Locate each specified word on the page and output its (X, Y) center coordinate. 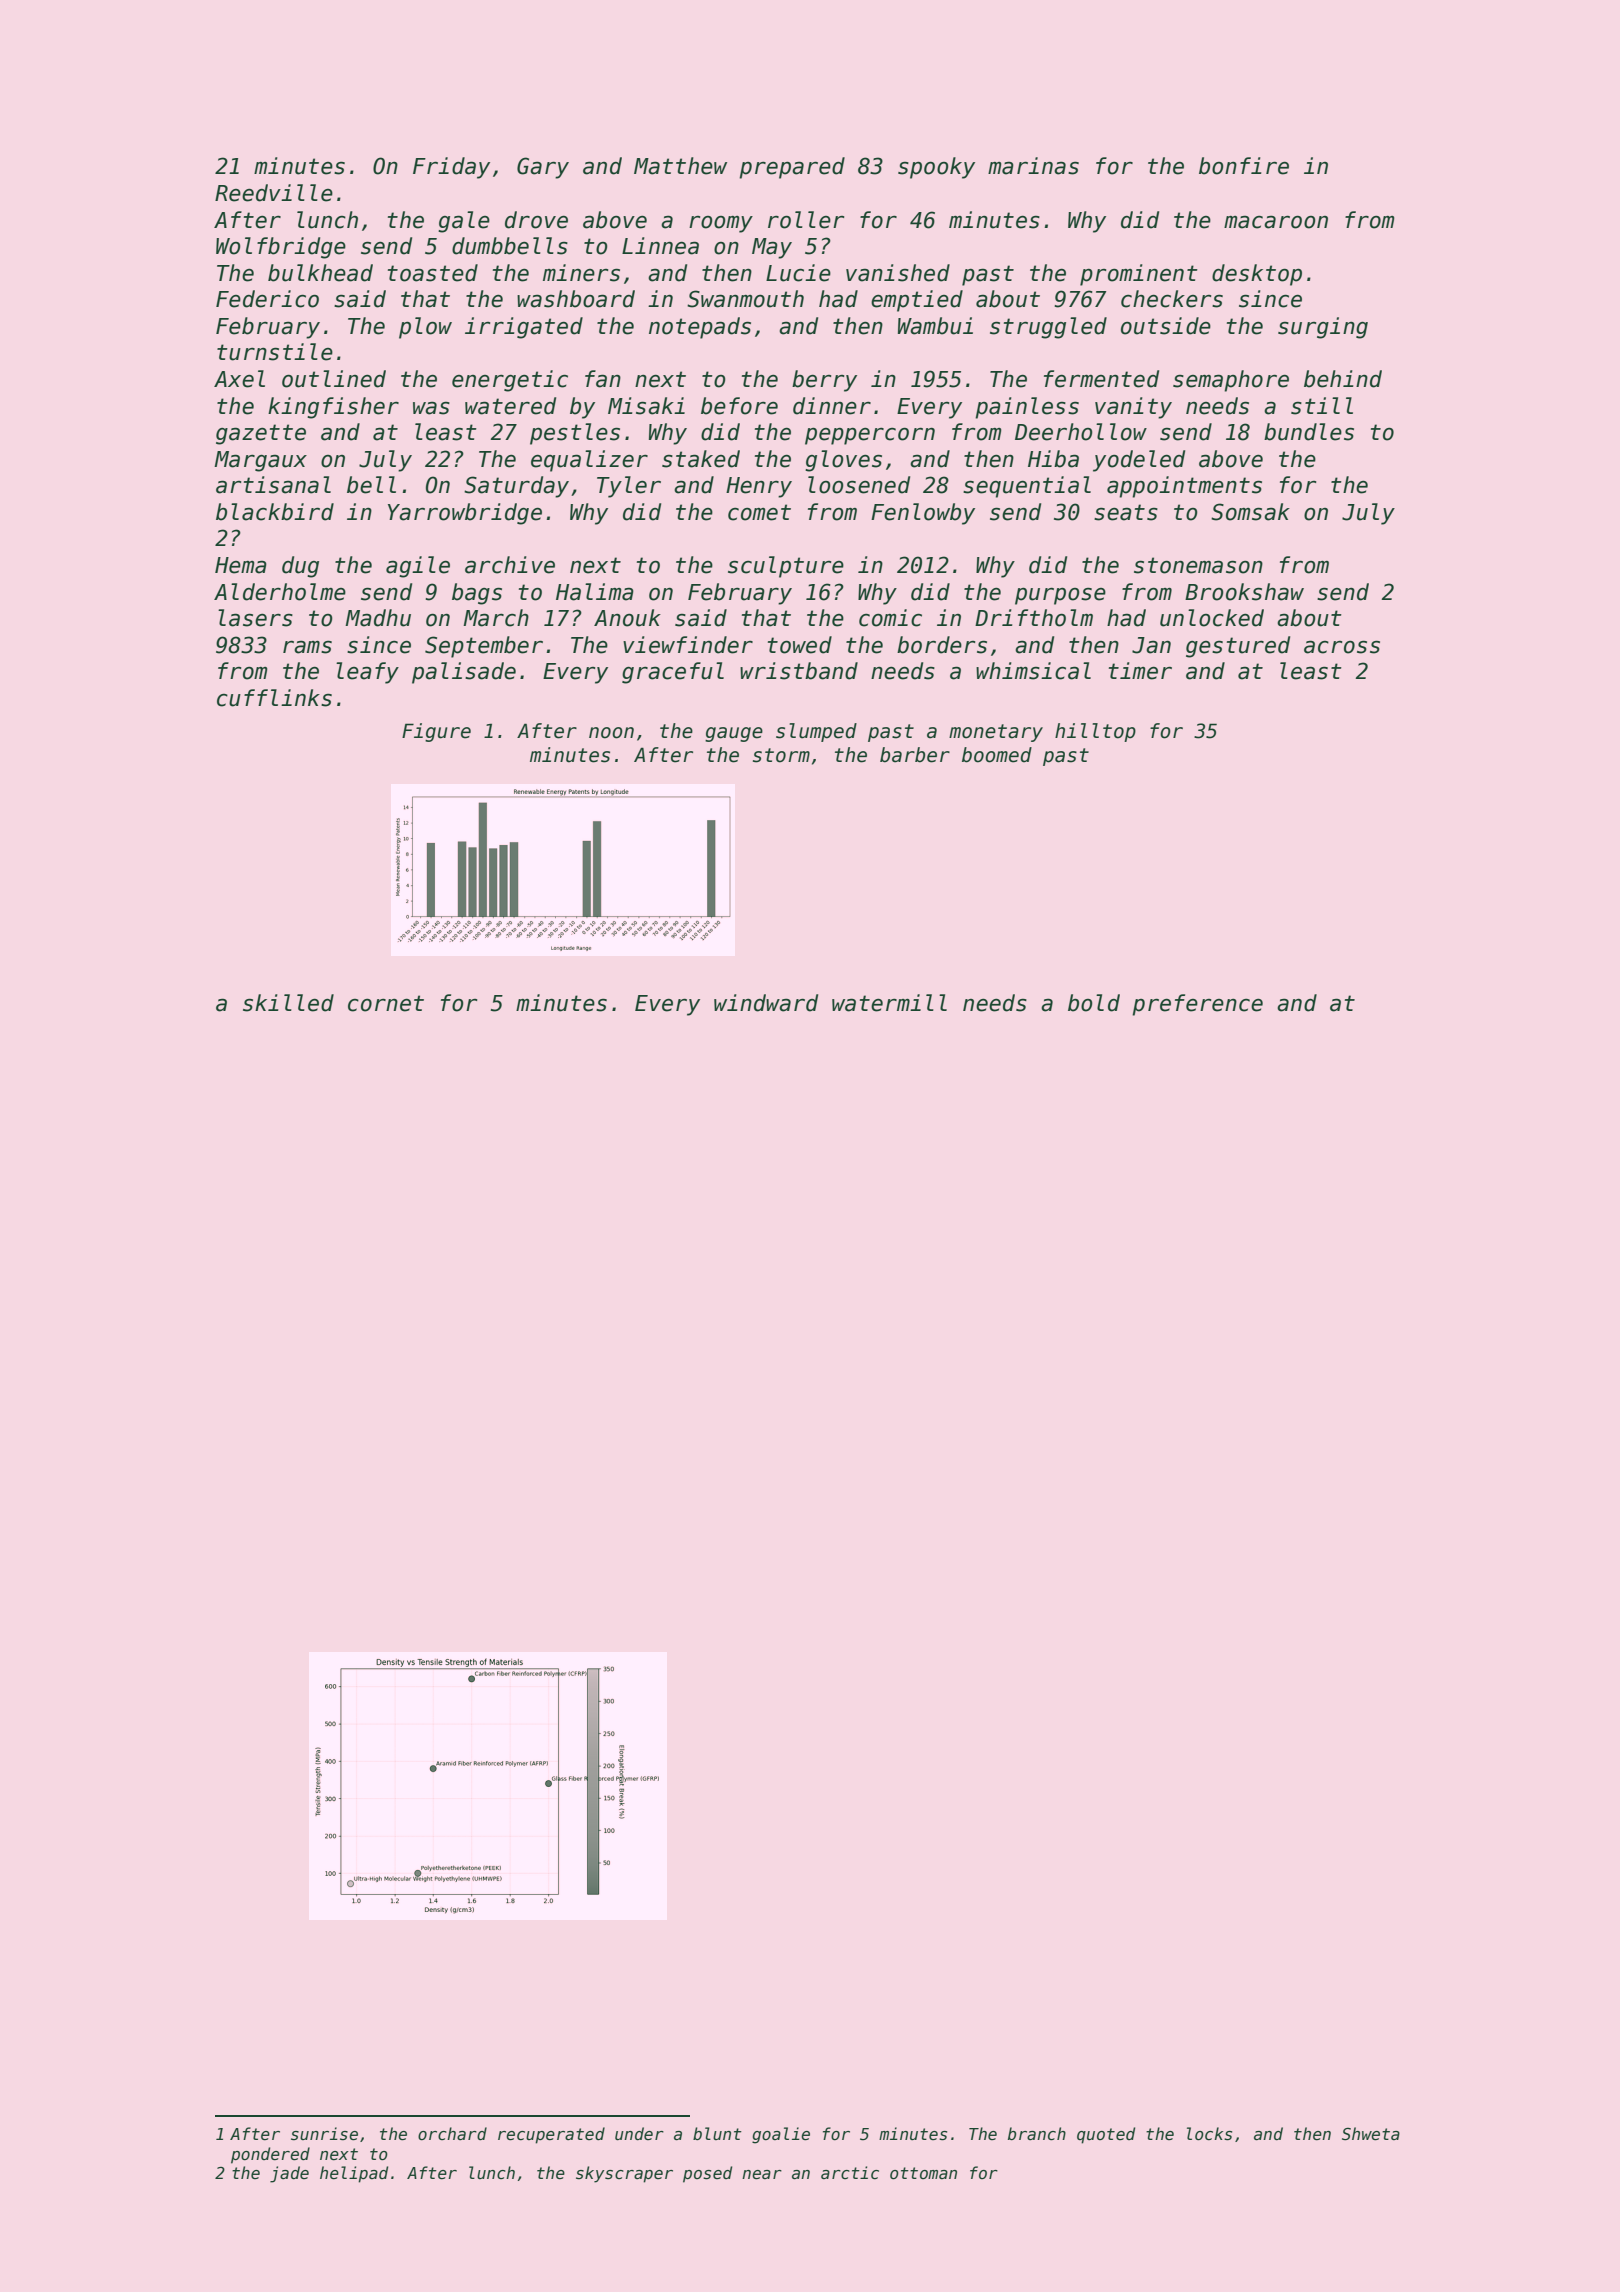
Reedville (274, 193)
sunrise (324, 2134)
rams (307, 647)
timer (1140, 671)
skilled (288, 1003)
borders (942, 645)
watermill (889, 1003)
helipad (354, 2174)
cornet (386, 1003)
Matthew (680, 166)
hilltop (1095, 732)
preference (1197, 1005)
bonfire (1244, 166)
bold (1094, 1003)
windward (766, 1003)
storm (781, 755)
